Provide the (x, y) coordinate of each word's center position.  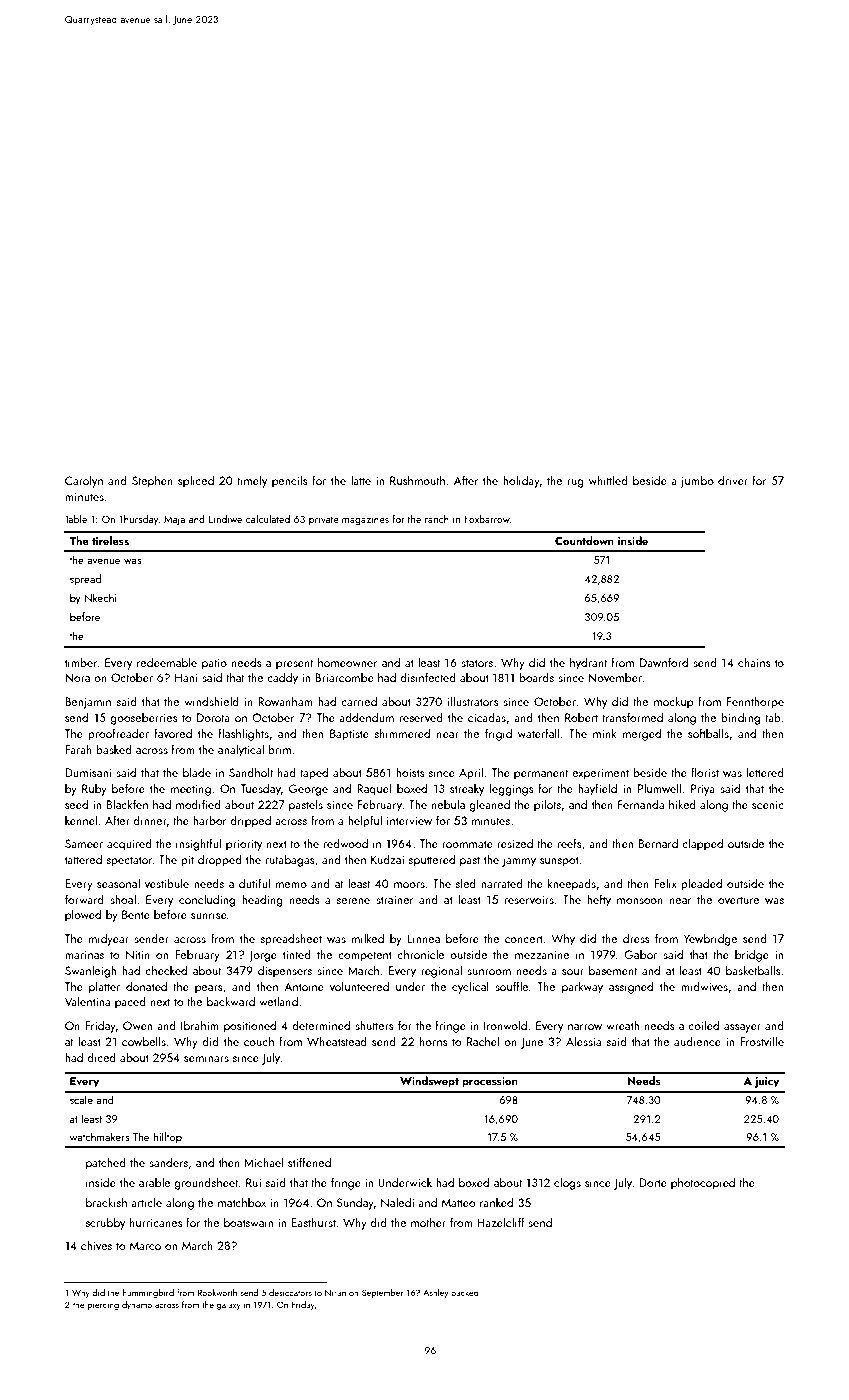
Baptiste (349, 735)
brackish (106, 1202)
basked (114, 749)
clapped (702, 844)
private (324, 520)
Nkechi (101, 597)
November (615, 677)
